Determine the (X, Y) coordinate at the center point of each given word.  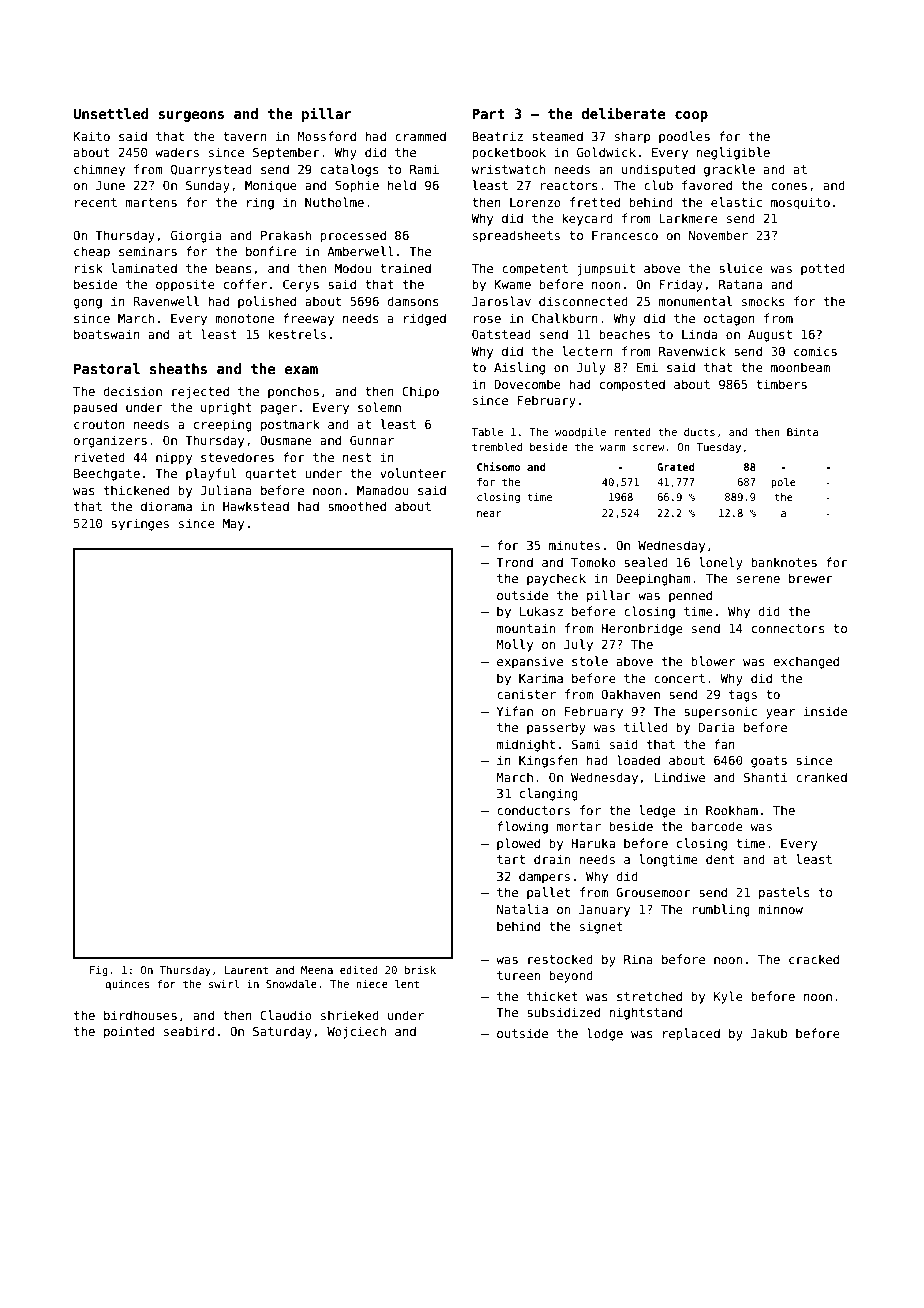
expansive (530, 662)
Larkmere (688, 218)
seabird (189, 1031)
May (233, 525)
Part (488, 113)
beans (234, 268)
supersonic (720, 712)
